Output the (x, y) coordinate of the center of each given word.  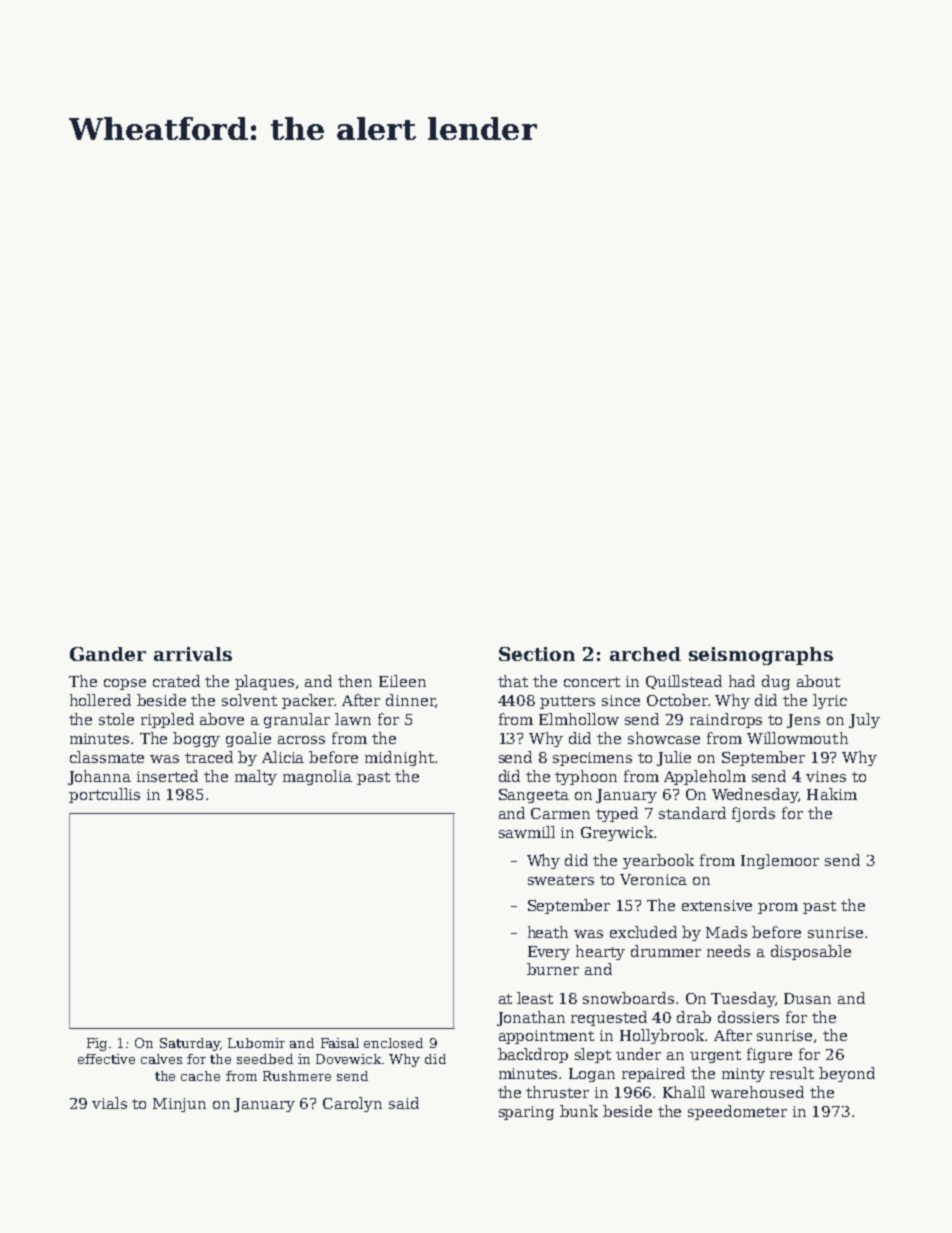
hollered (100, 700)
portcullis (104, 795)
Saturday (190, 1044)
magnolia (317, 777)
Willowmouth (797, 738)
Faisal (340, 1043)
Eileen (402, 681)
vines (826, 776)
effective (106, 1059)
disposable (811, 952)
